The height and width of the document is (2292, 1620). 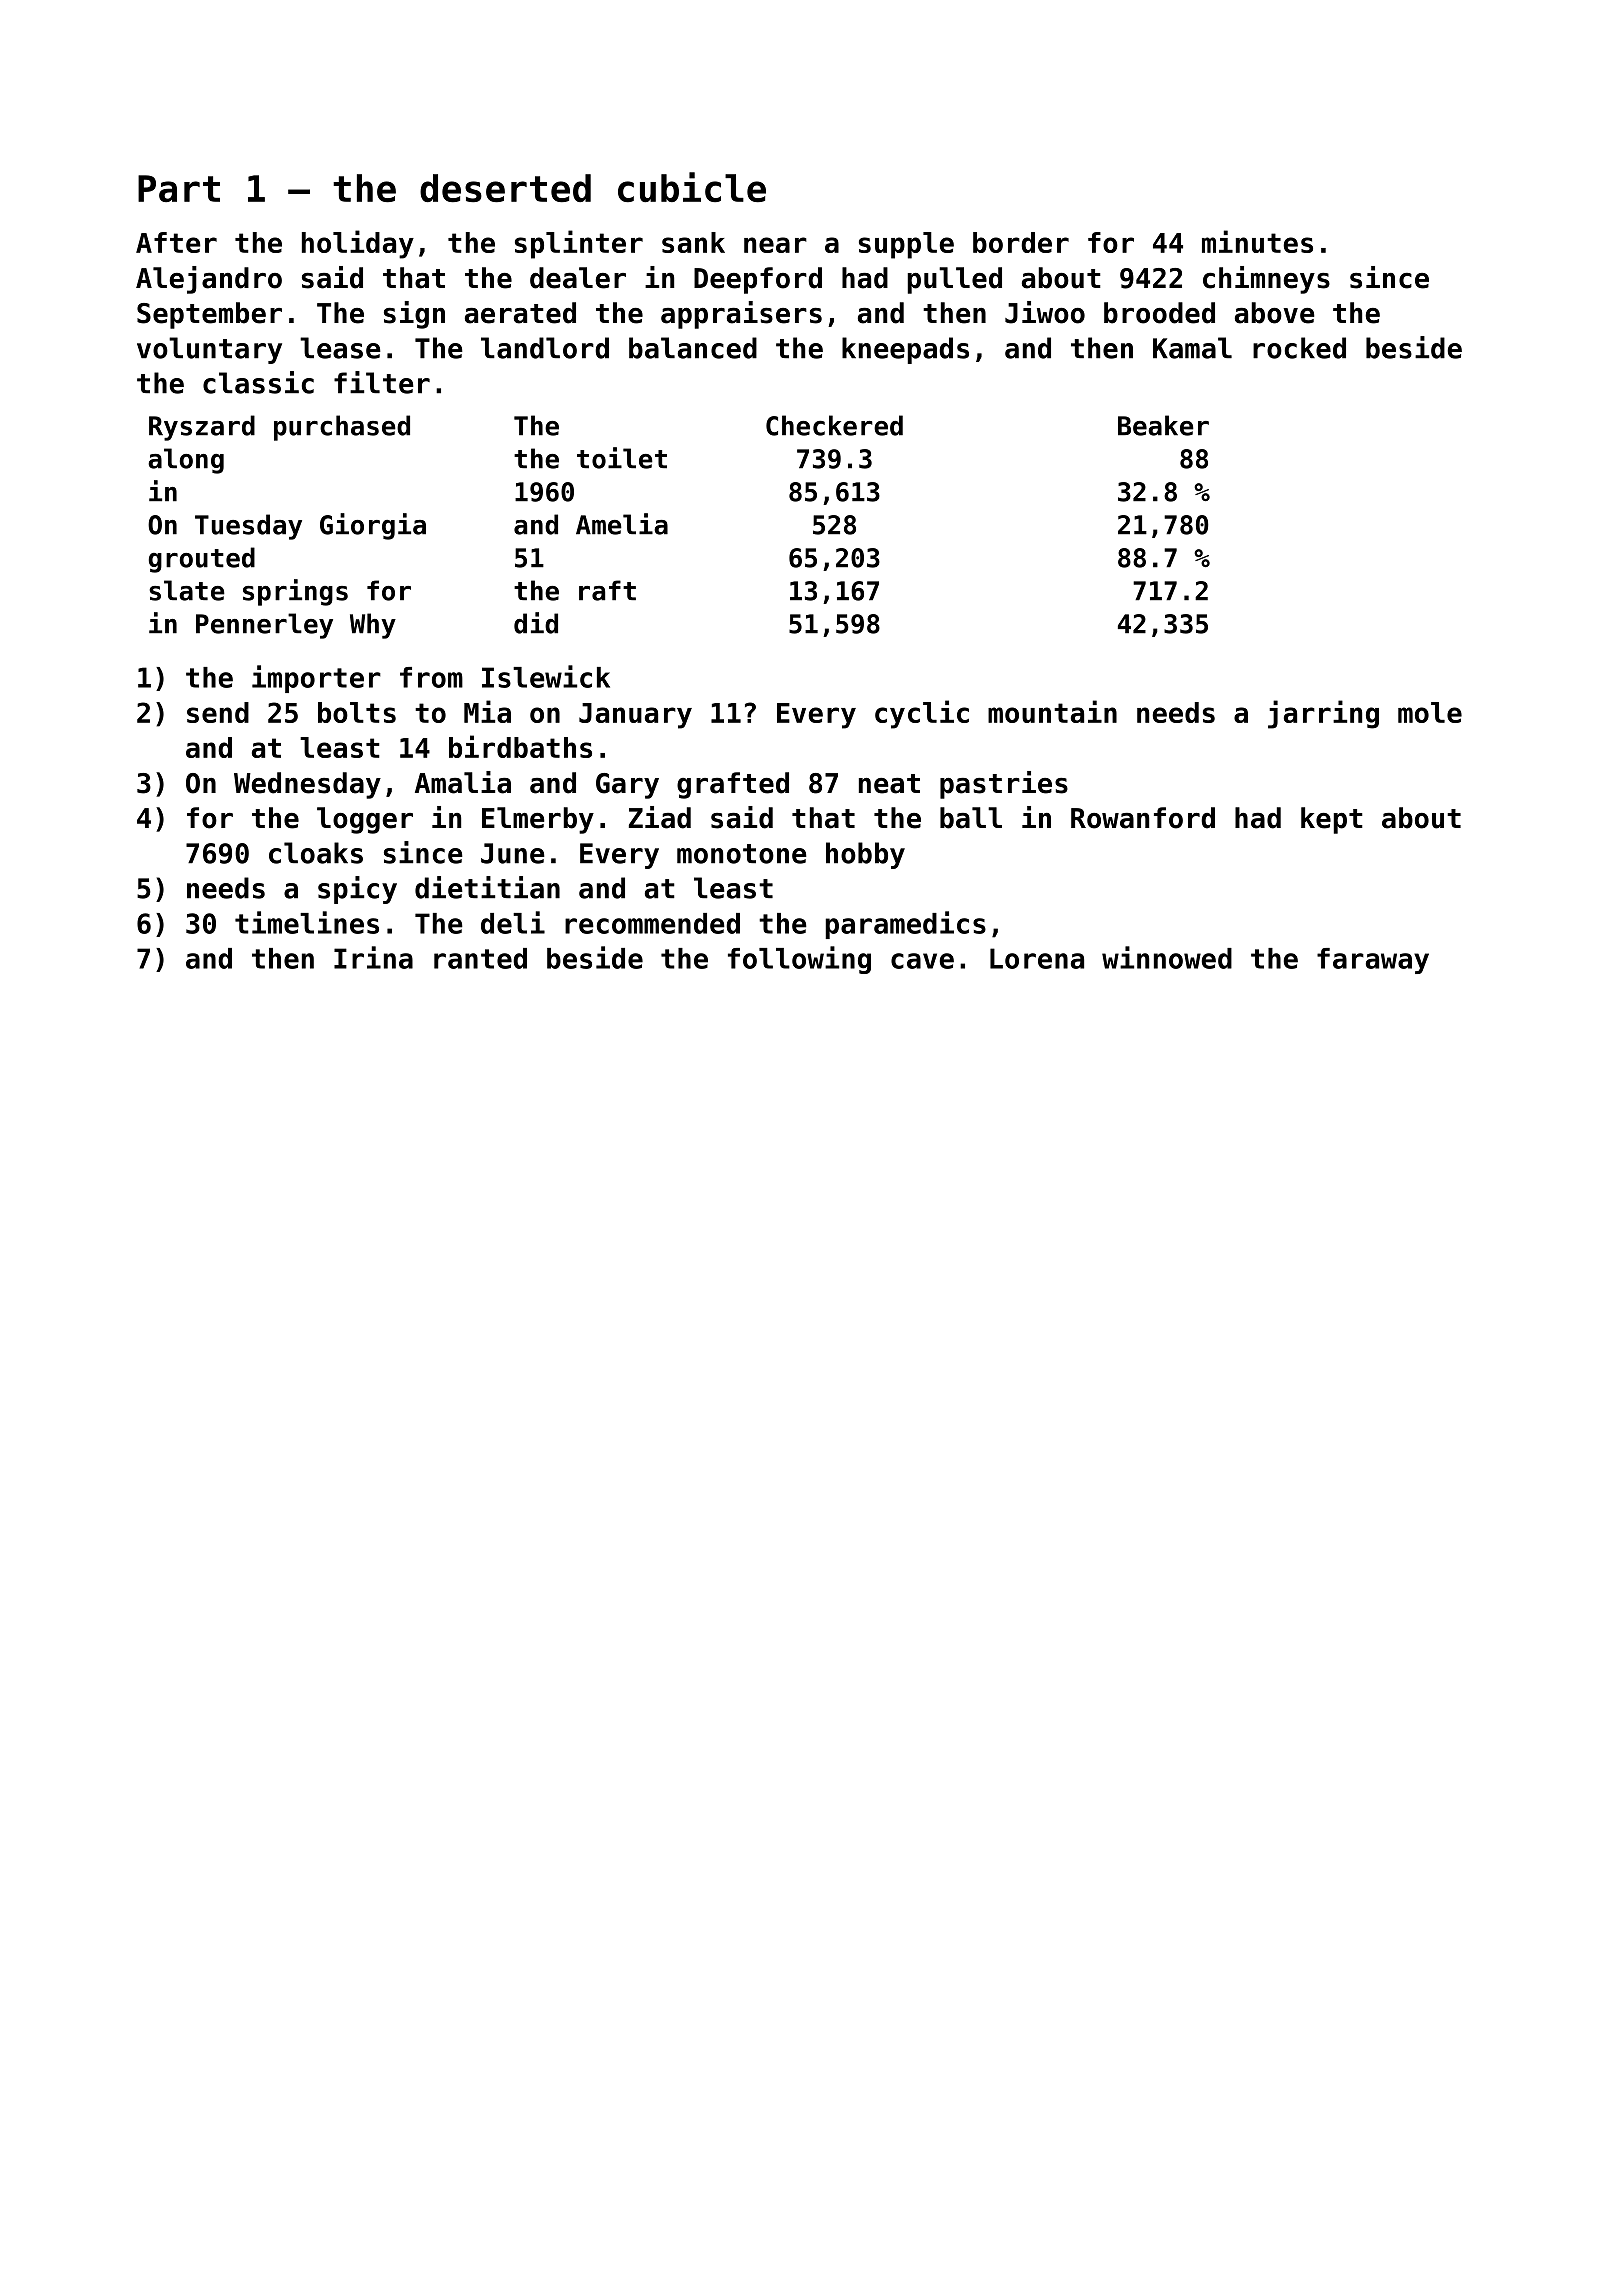 I want to click on cyclic, so click(x=922, y=714).
